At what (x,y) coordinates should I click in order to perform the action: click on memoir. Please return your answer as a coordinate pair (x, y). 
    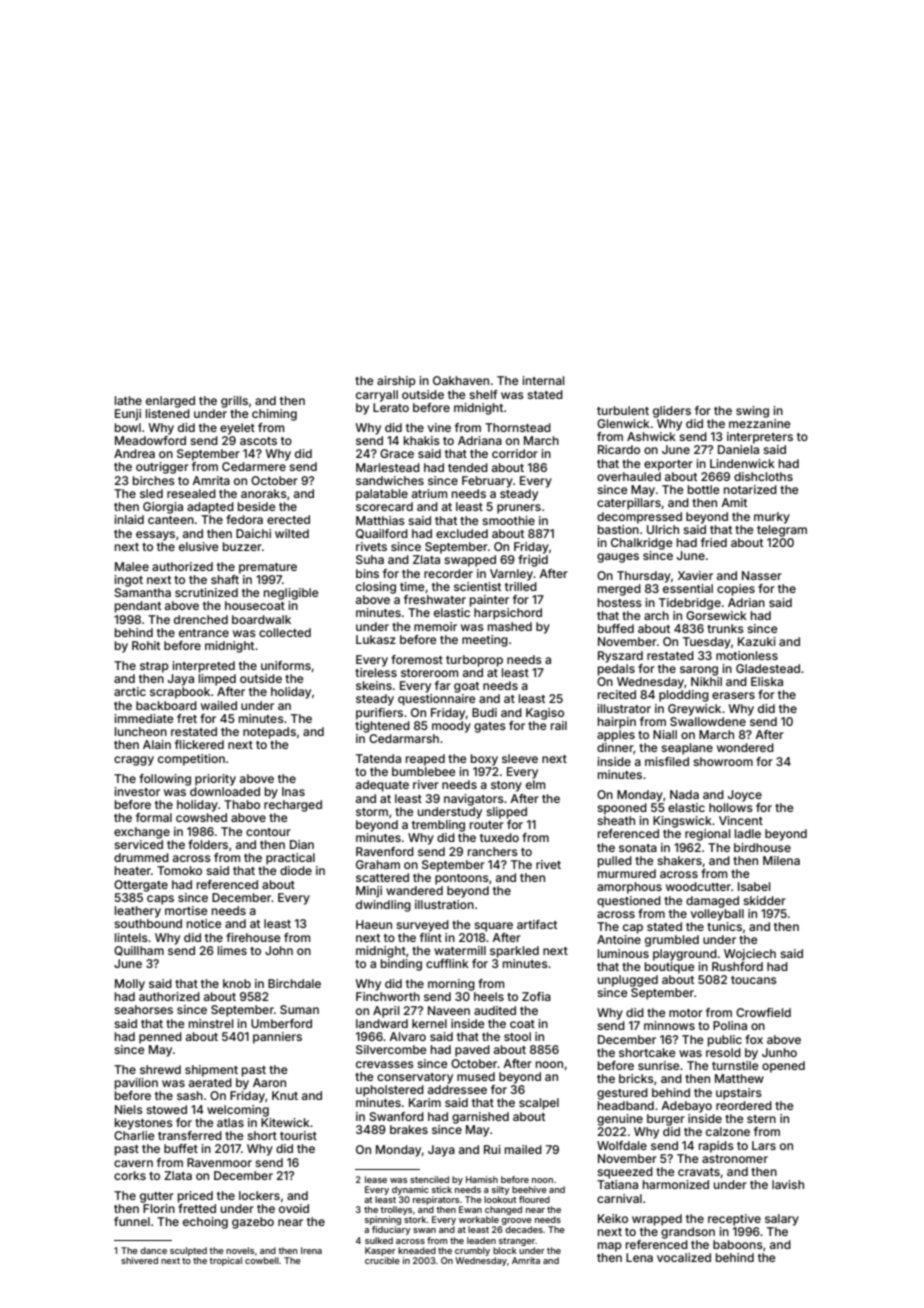
    Looking at the image, I should click on (435, 626).
